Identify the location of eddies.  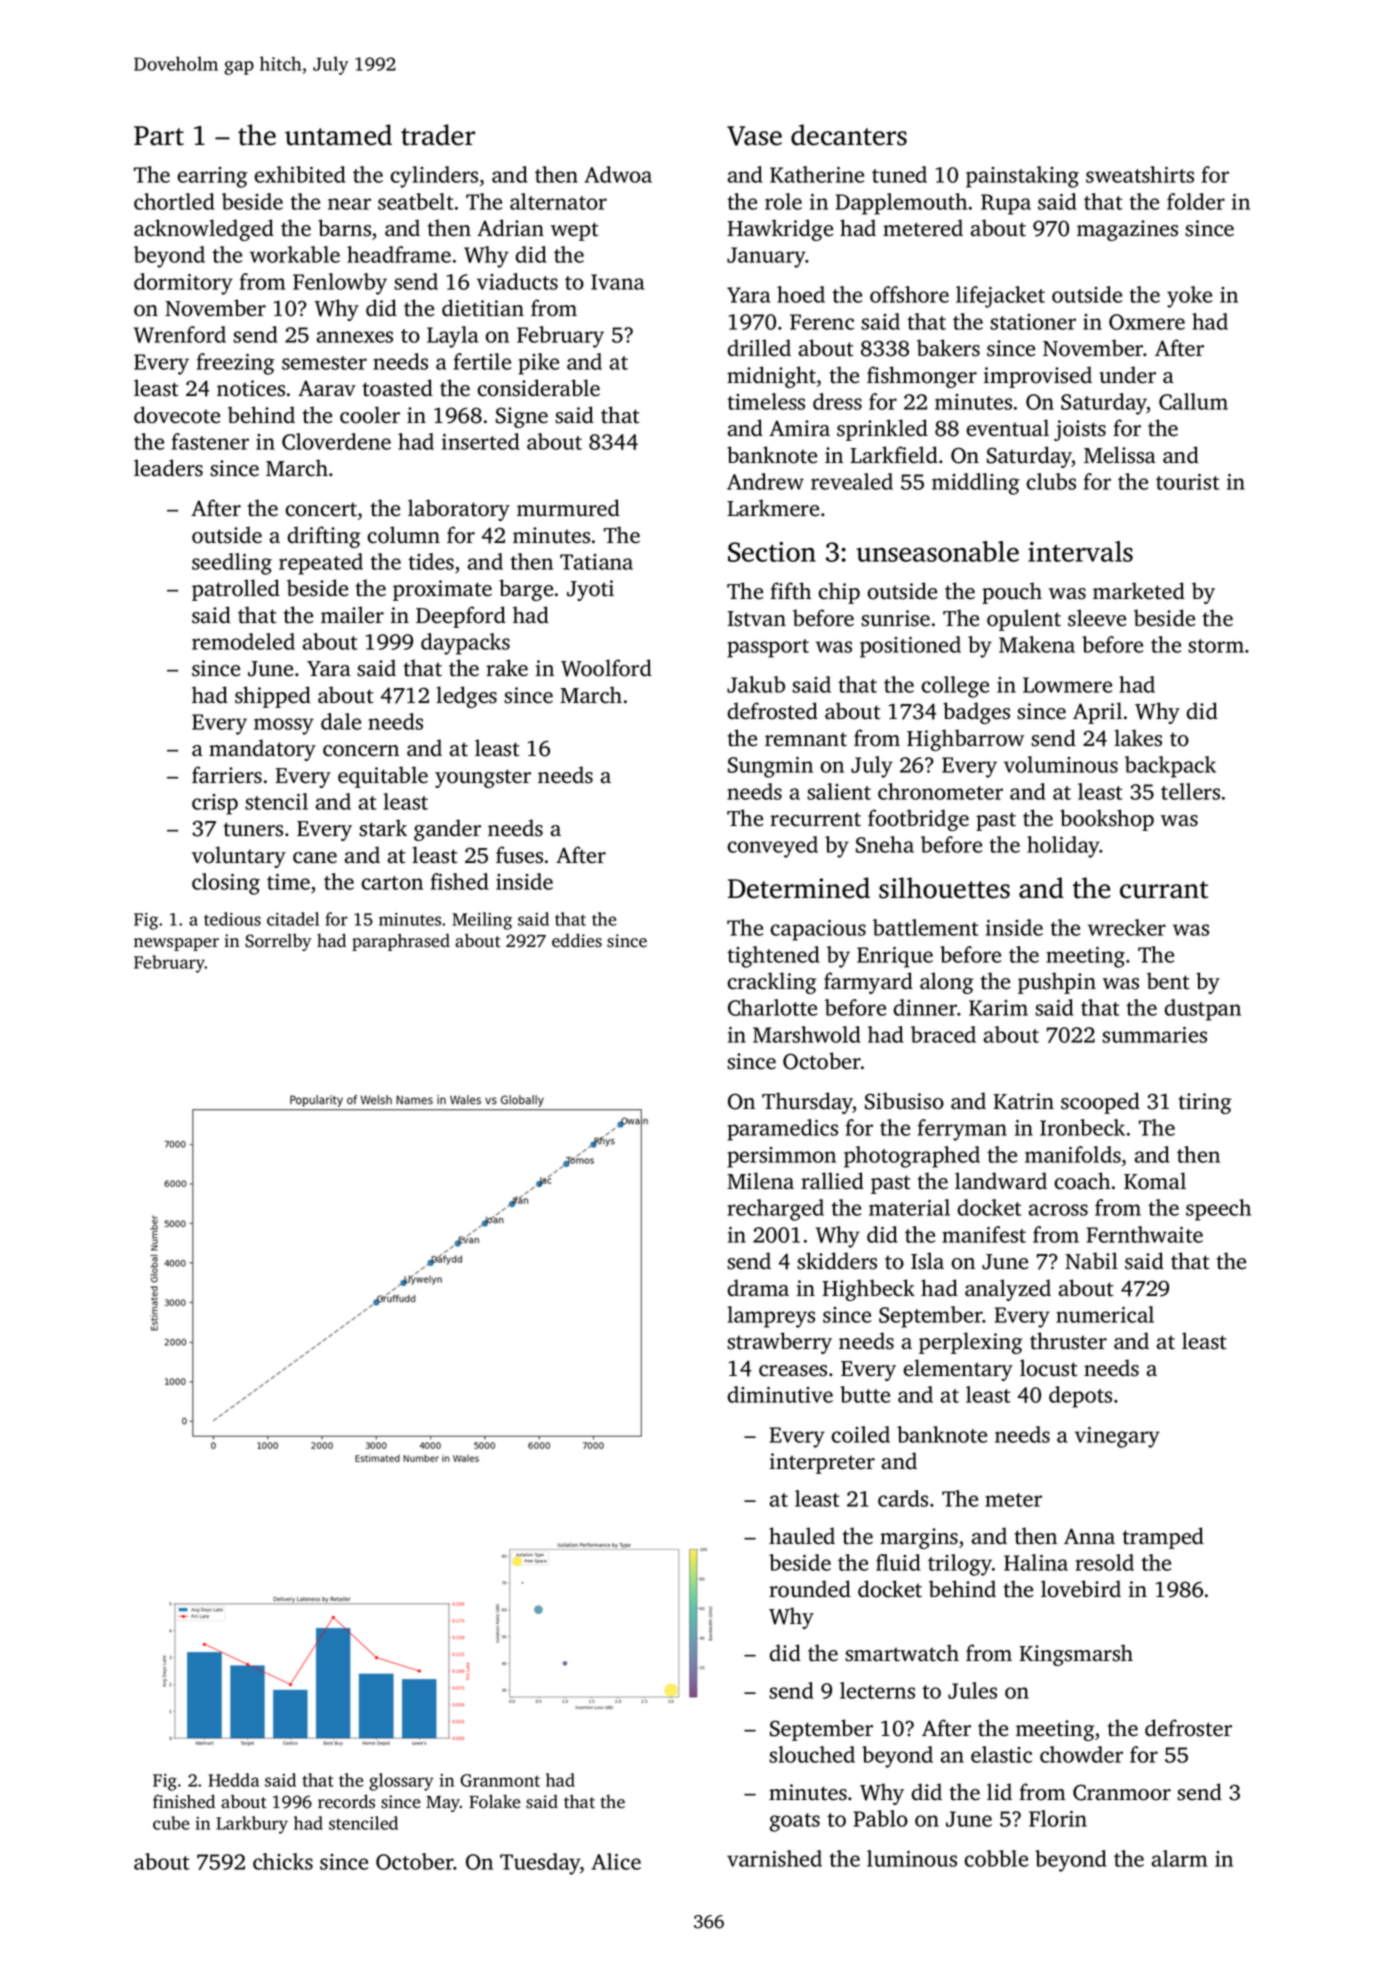
(577, 940).
